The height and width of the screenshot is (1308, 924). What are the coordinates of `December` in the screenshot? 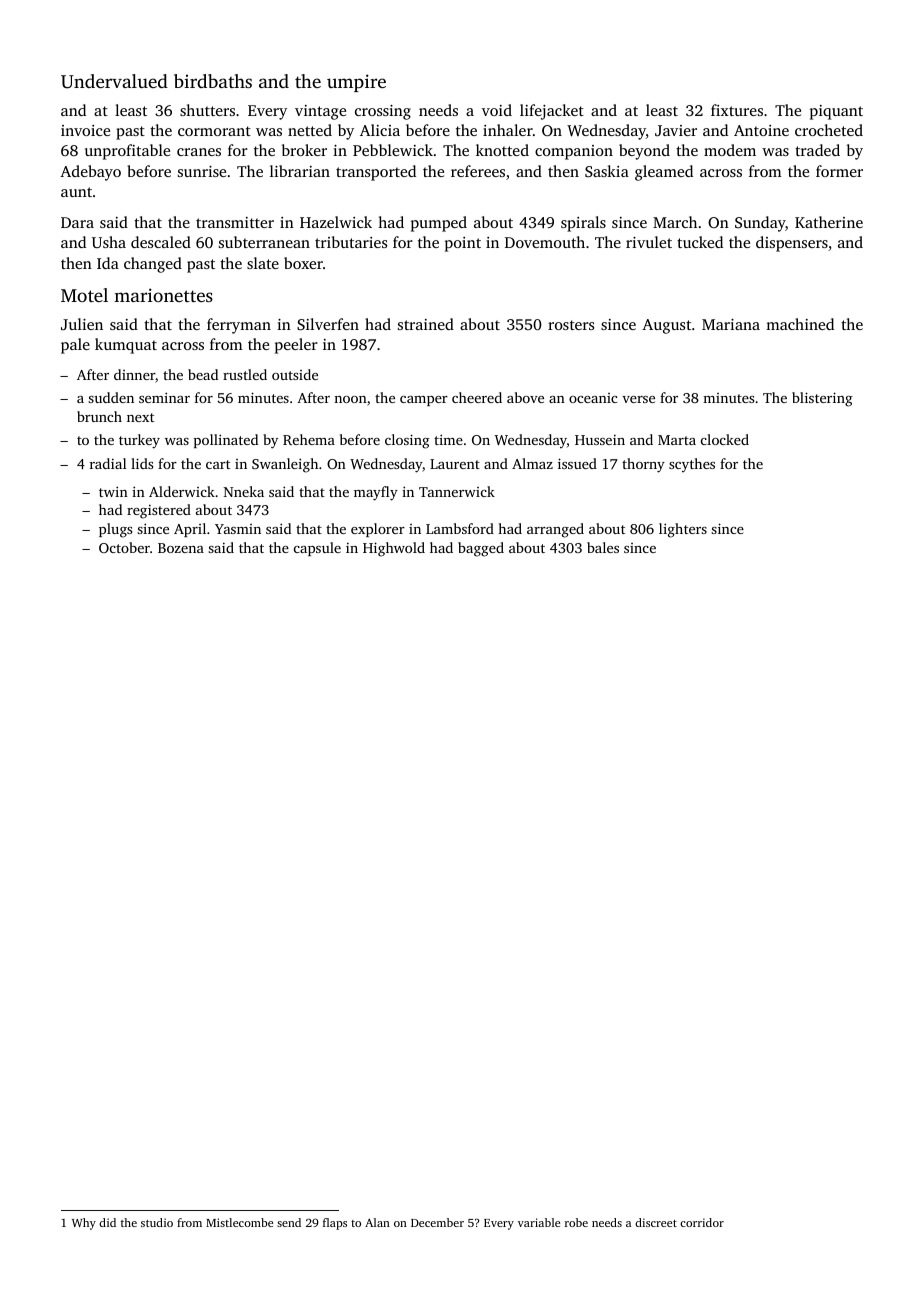 It's located at (437, 1222).
